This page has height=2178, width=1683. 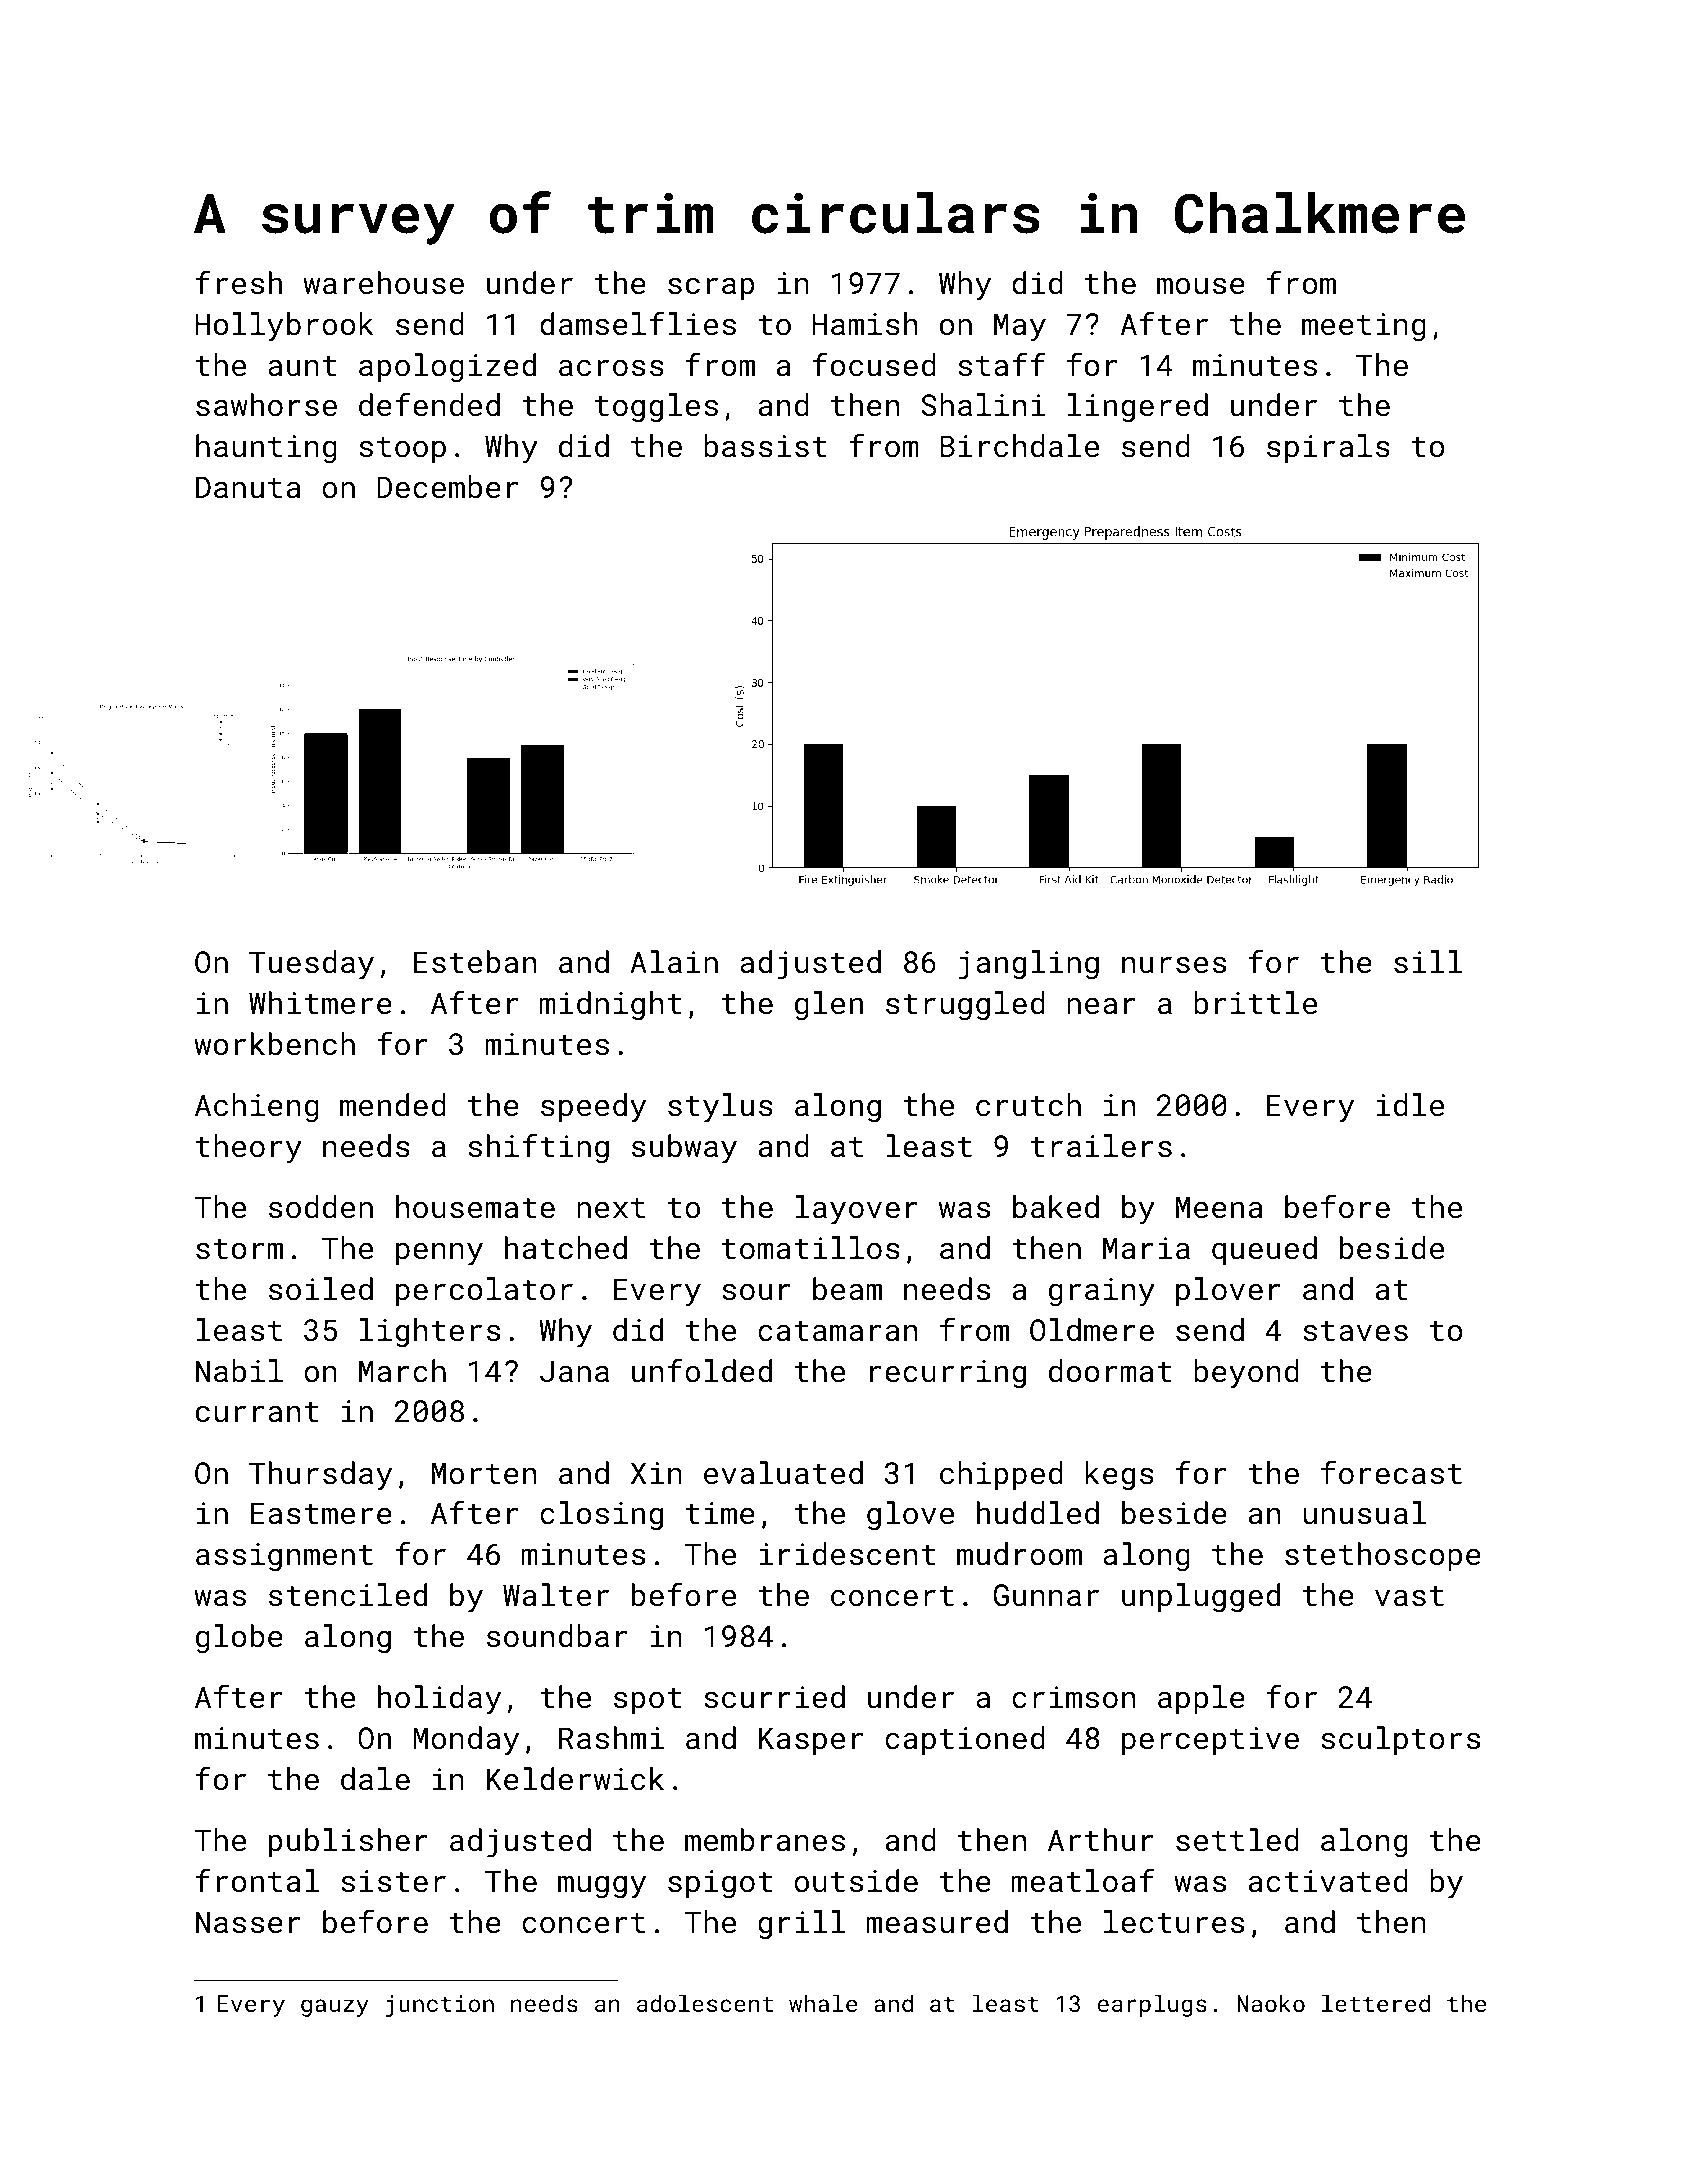 What do you see at coordinates (1409, 1596) in the page?
I see `vast` at bounding box center [1409, 1596].
